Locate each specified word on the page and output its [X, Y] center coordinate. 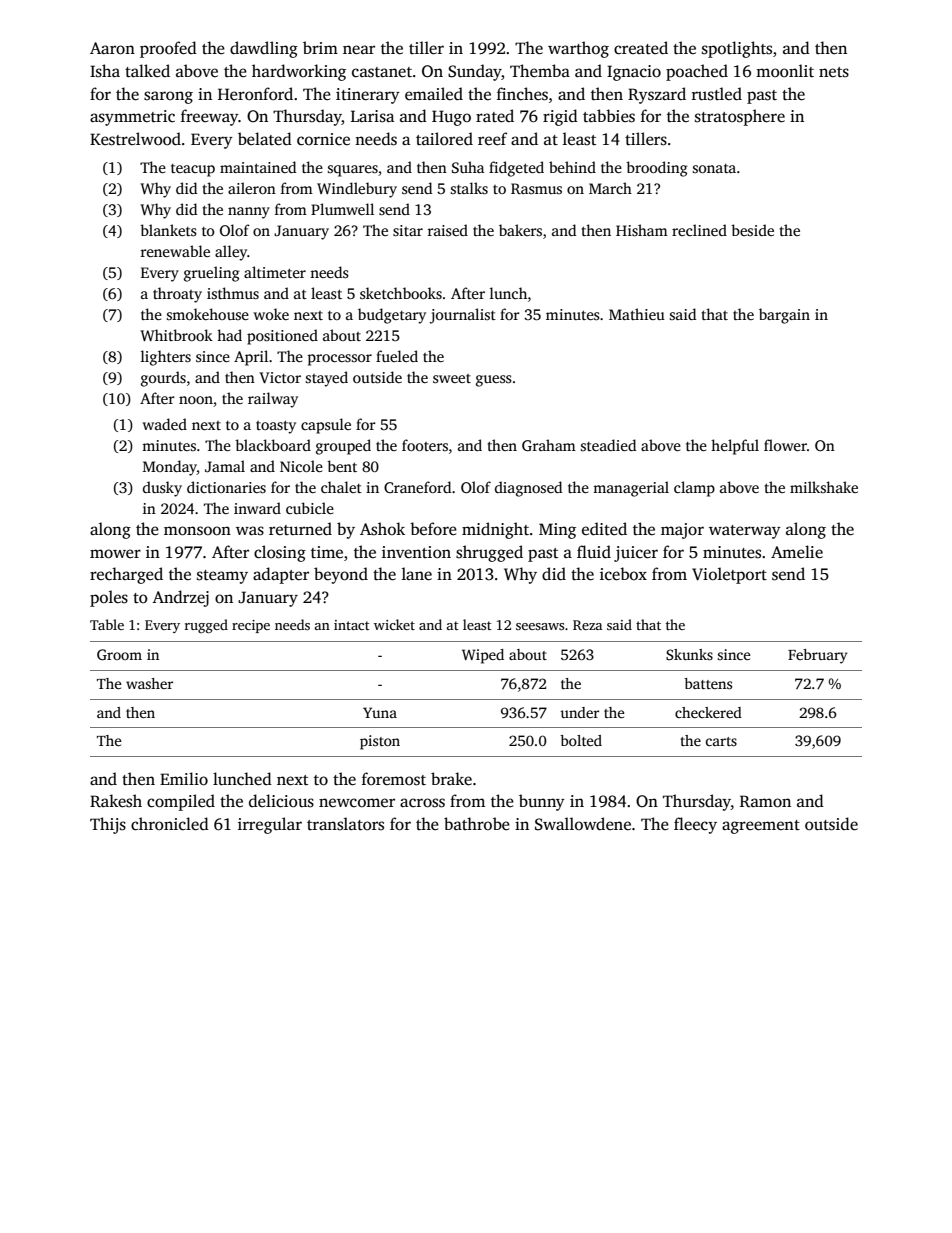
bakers [520, 230]
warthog [578, 49]
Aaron [112, 48]
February [817, 656]
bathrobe [477, 823]
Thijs [108, 825]
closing [280, 553]
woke [271, 314]
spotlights [737, 49]
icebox [623, 574]
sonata [714, 168]
